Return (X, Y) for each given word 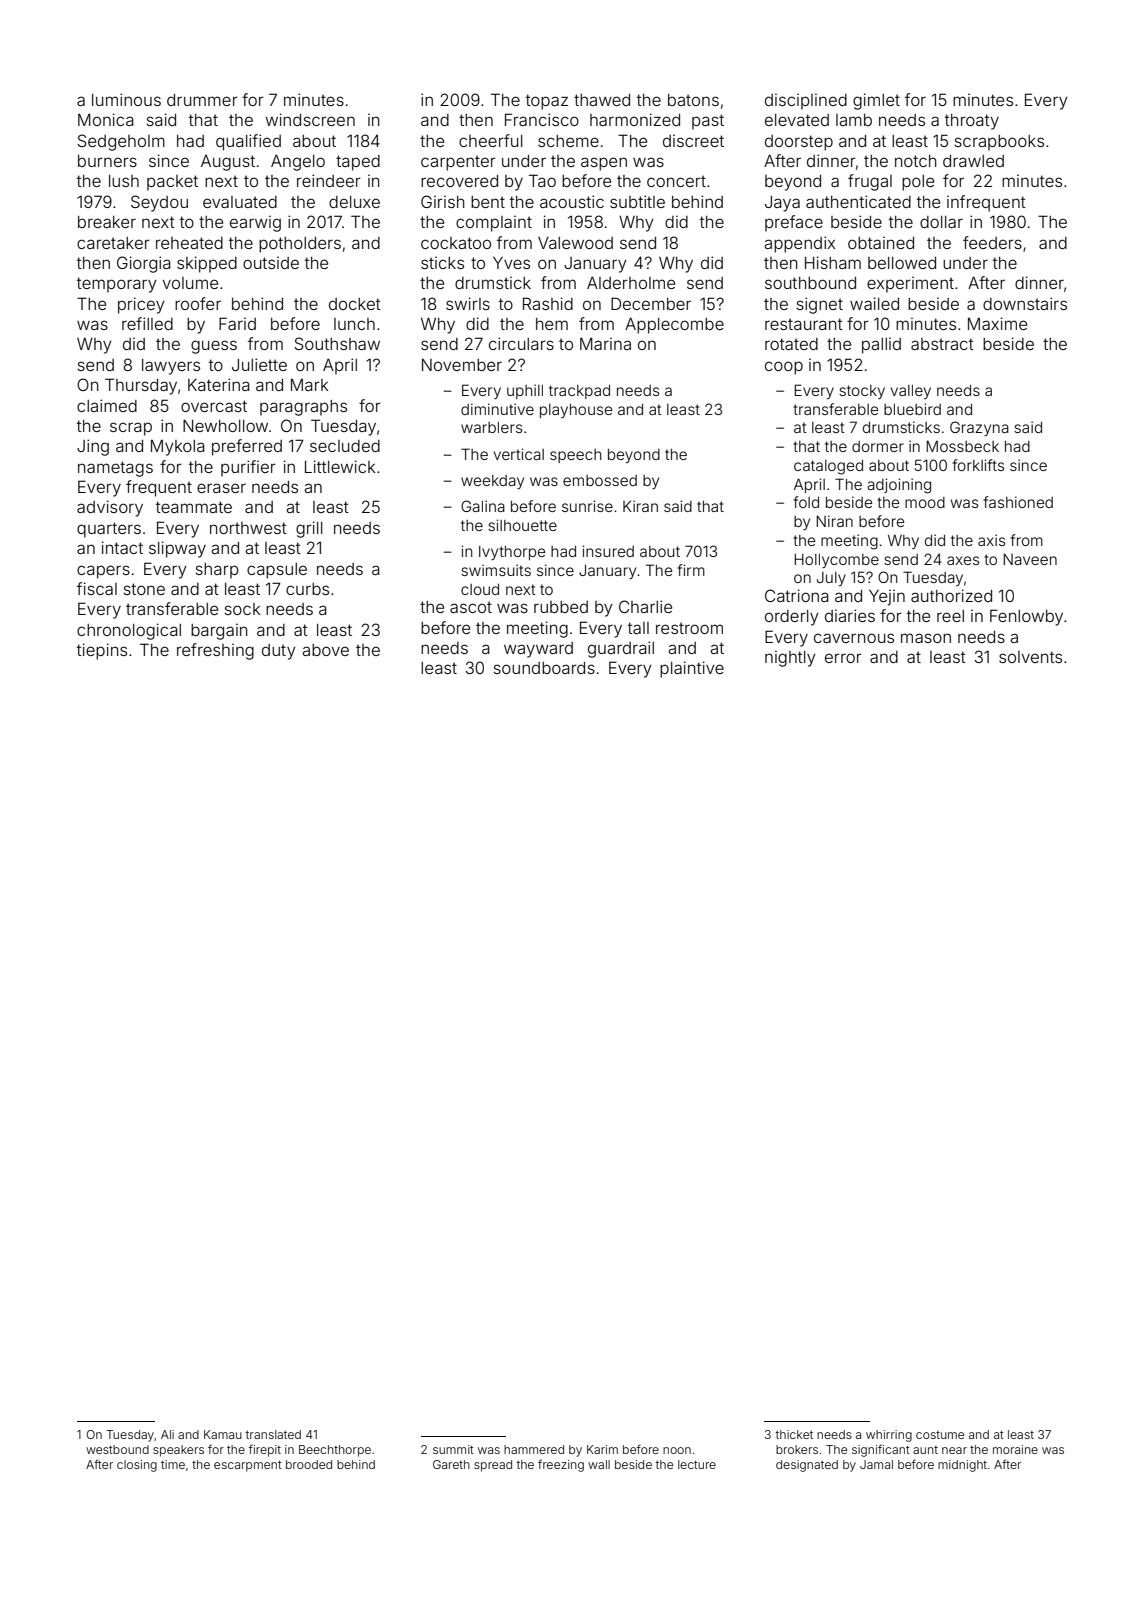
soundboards (544, 668)
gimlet (876, 101)
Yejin (887, 597)
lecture (697, 1464)
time (173, 1464)
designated (807, 1466)
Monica (106, 119)
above (325, 650)
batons (693, 100)
